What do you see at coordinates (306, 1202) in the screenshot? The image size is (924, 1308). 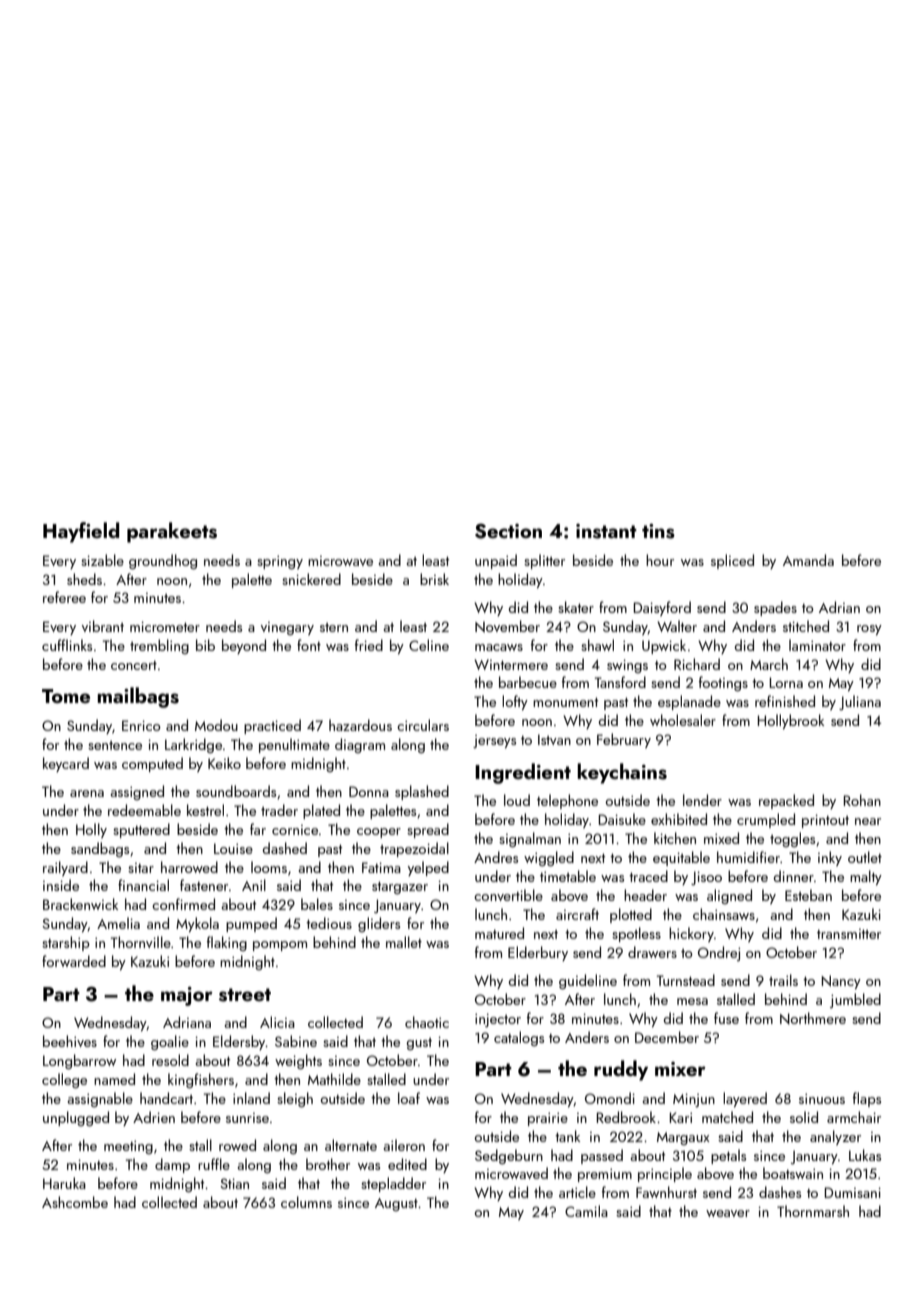 I see `columns` at bounding box center [306, 1202].
